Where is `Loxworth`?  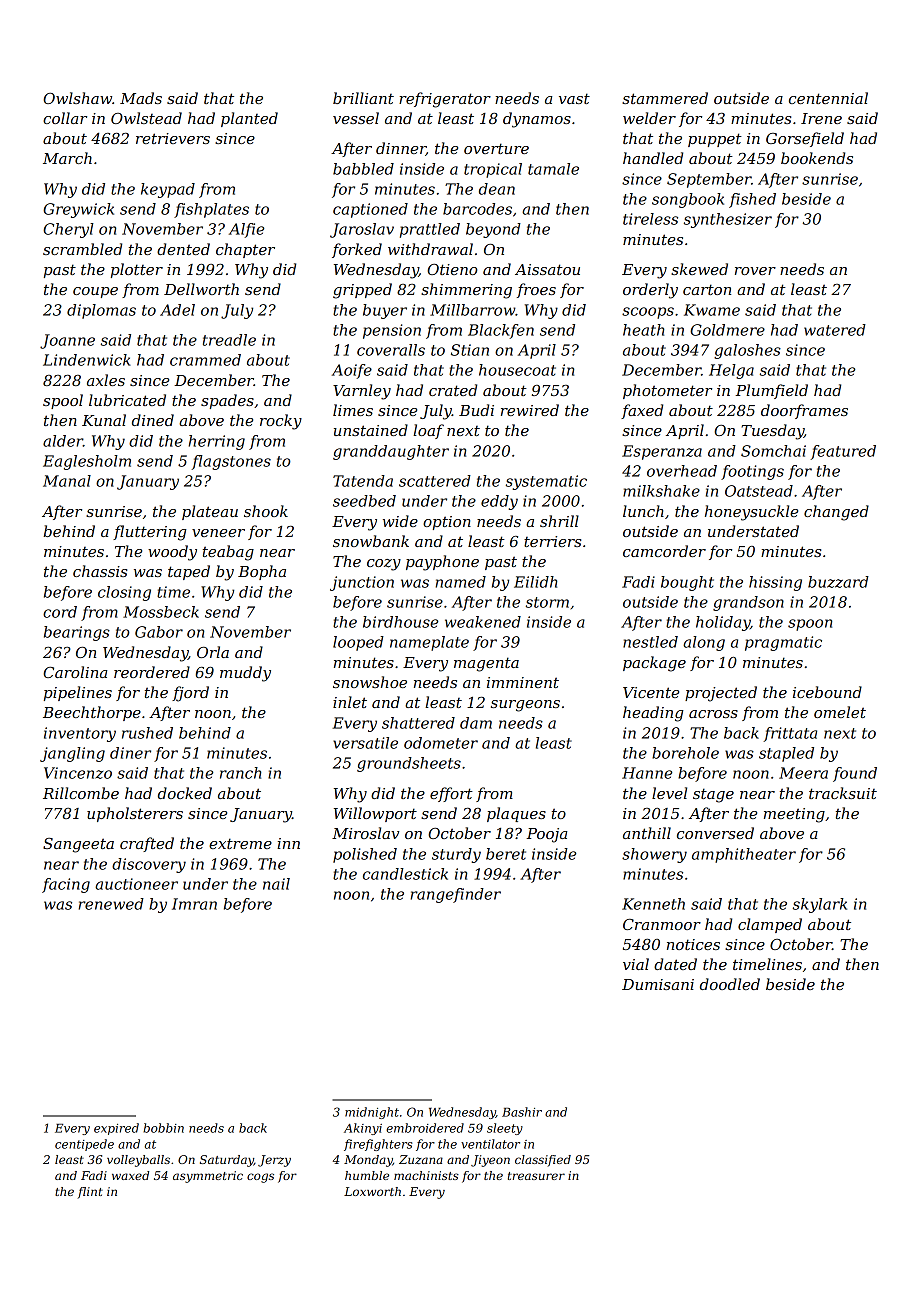
Loxworth is located at coordinates (372, 1191).
